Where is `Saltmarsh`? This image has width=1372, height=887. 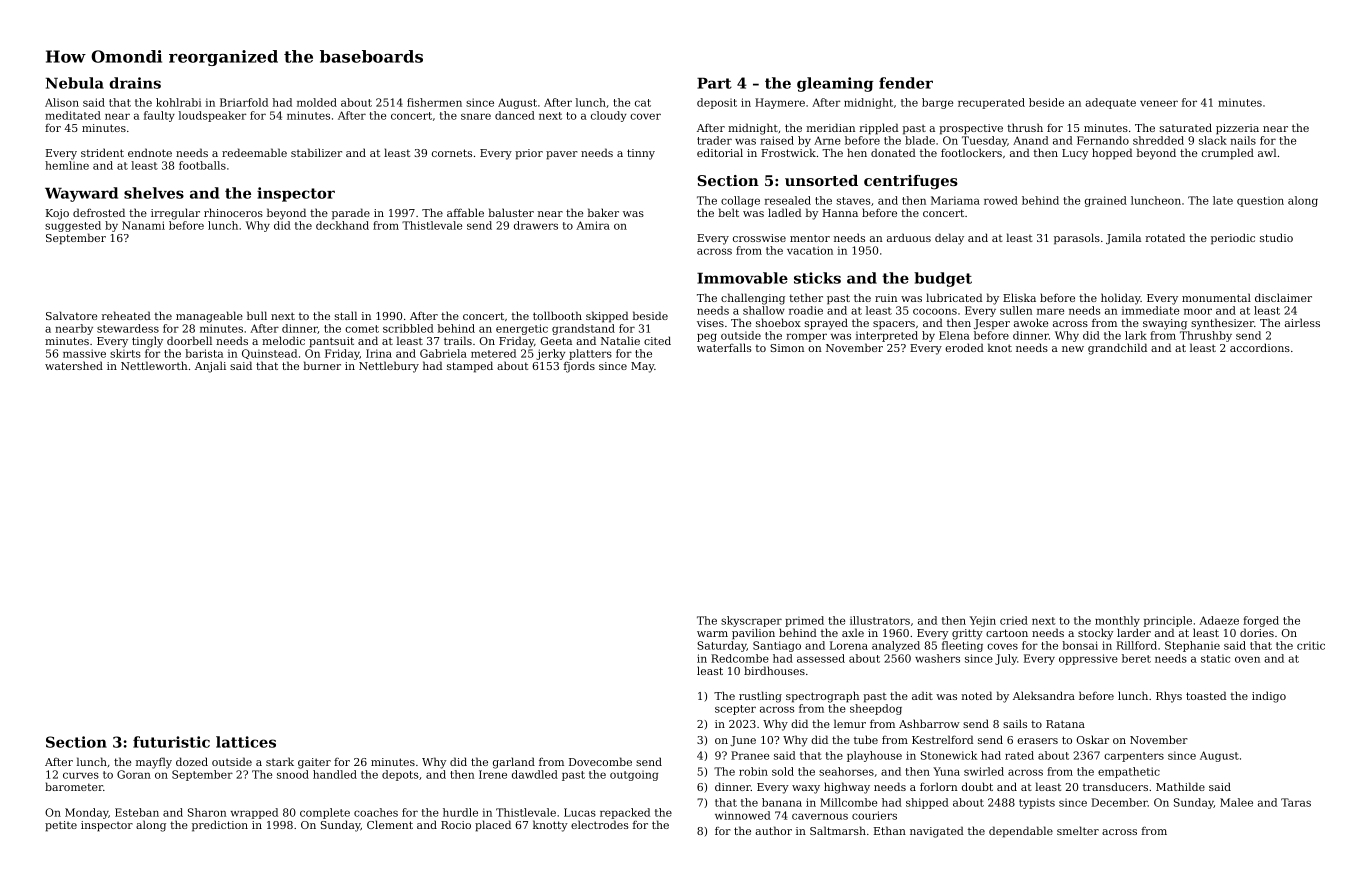
Saltmarsh is located at coordinates (838, 830).
